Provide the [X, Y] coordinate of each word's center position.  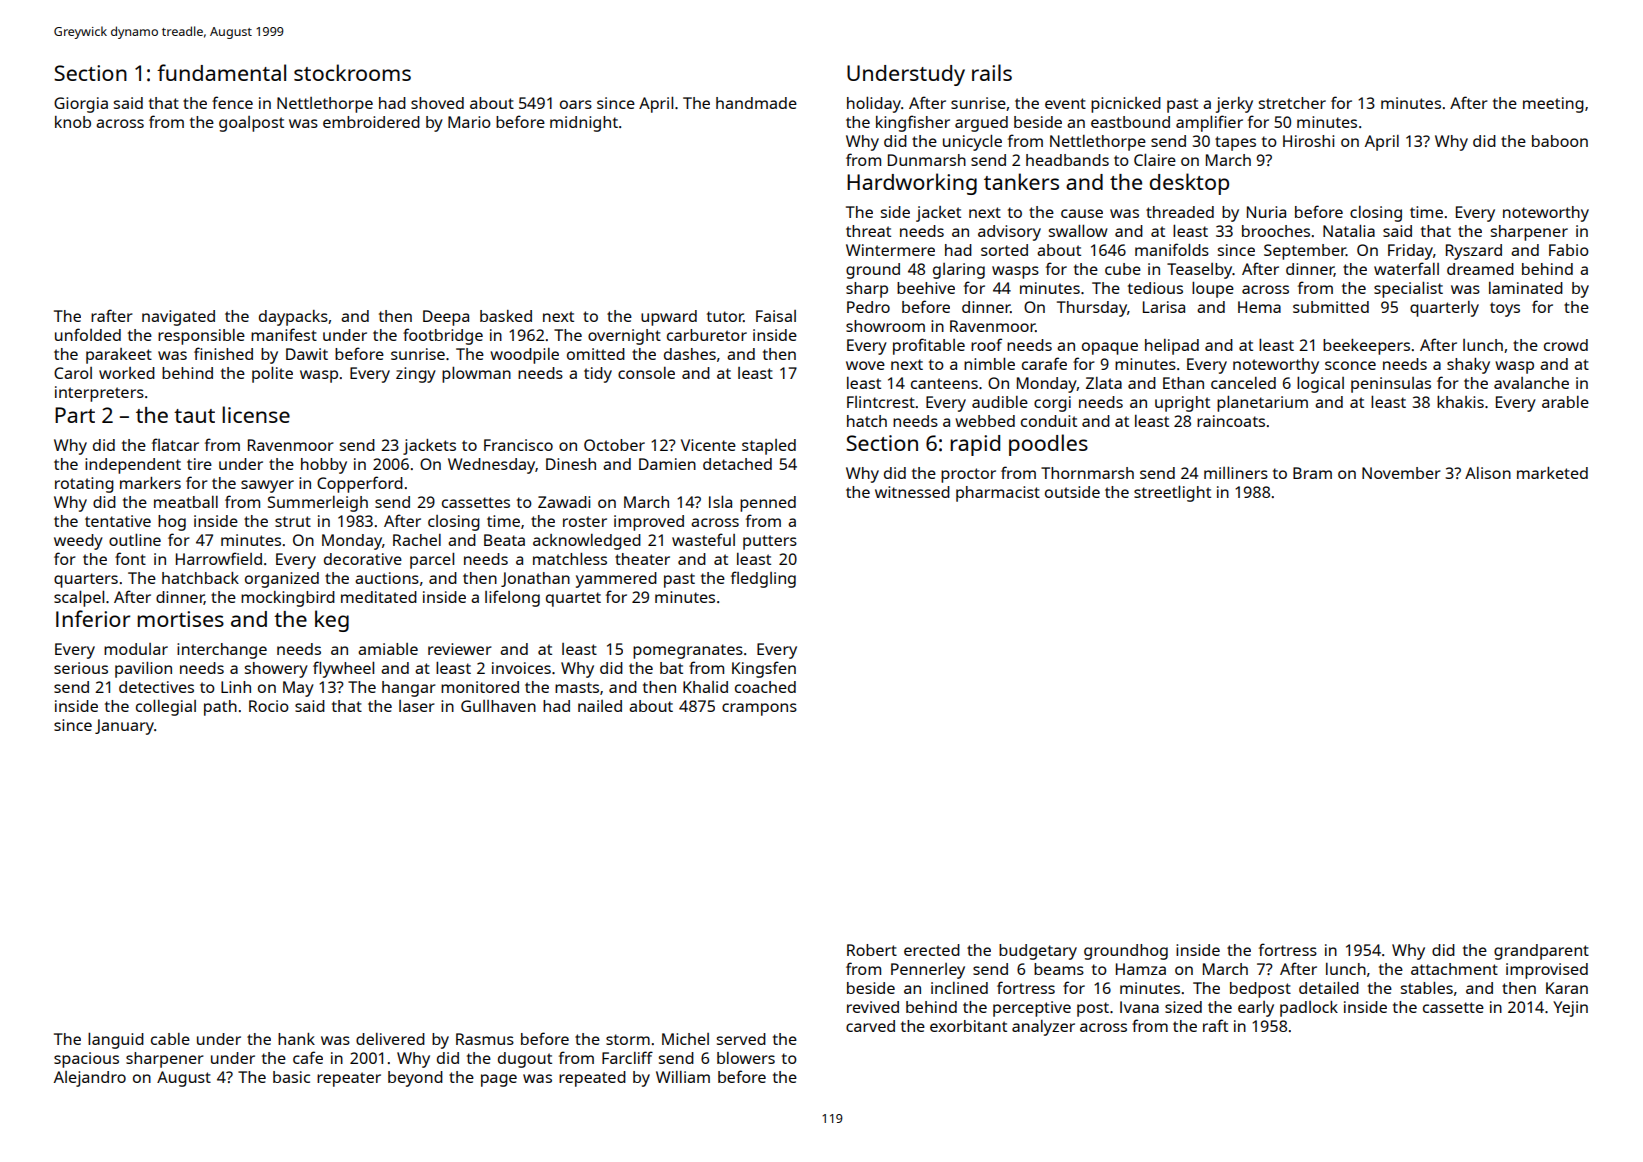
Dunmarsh [927, 160]
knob [73, 122]
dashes [690, 354]
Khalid [705, 687]
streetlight [1172, 494]
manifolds [1172, 249]
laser [417, 706]
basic [291, 1077]
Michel [685, 1039]
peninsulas [1391, 385]
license [256, 414]
